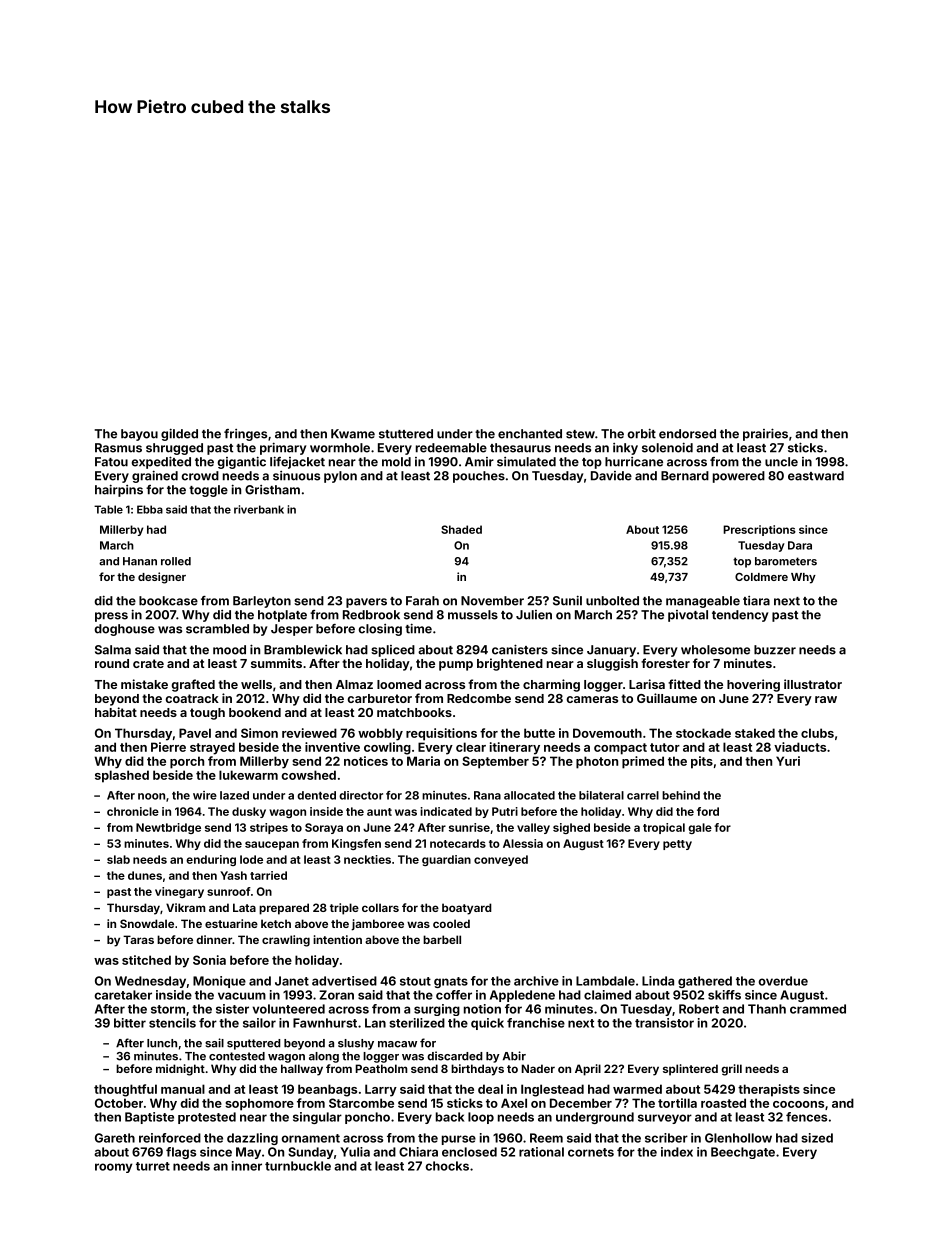  What do you see at coordinates (116, 712) in the screenshot?
I see `habitat` at bounding box center [116, 712].
